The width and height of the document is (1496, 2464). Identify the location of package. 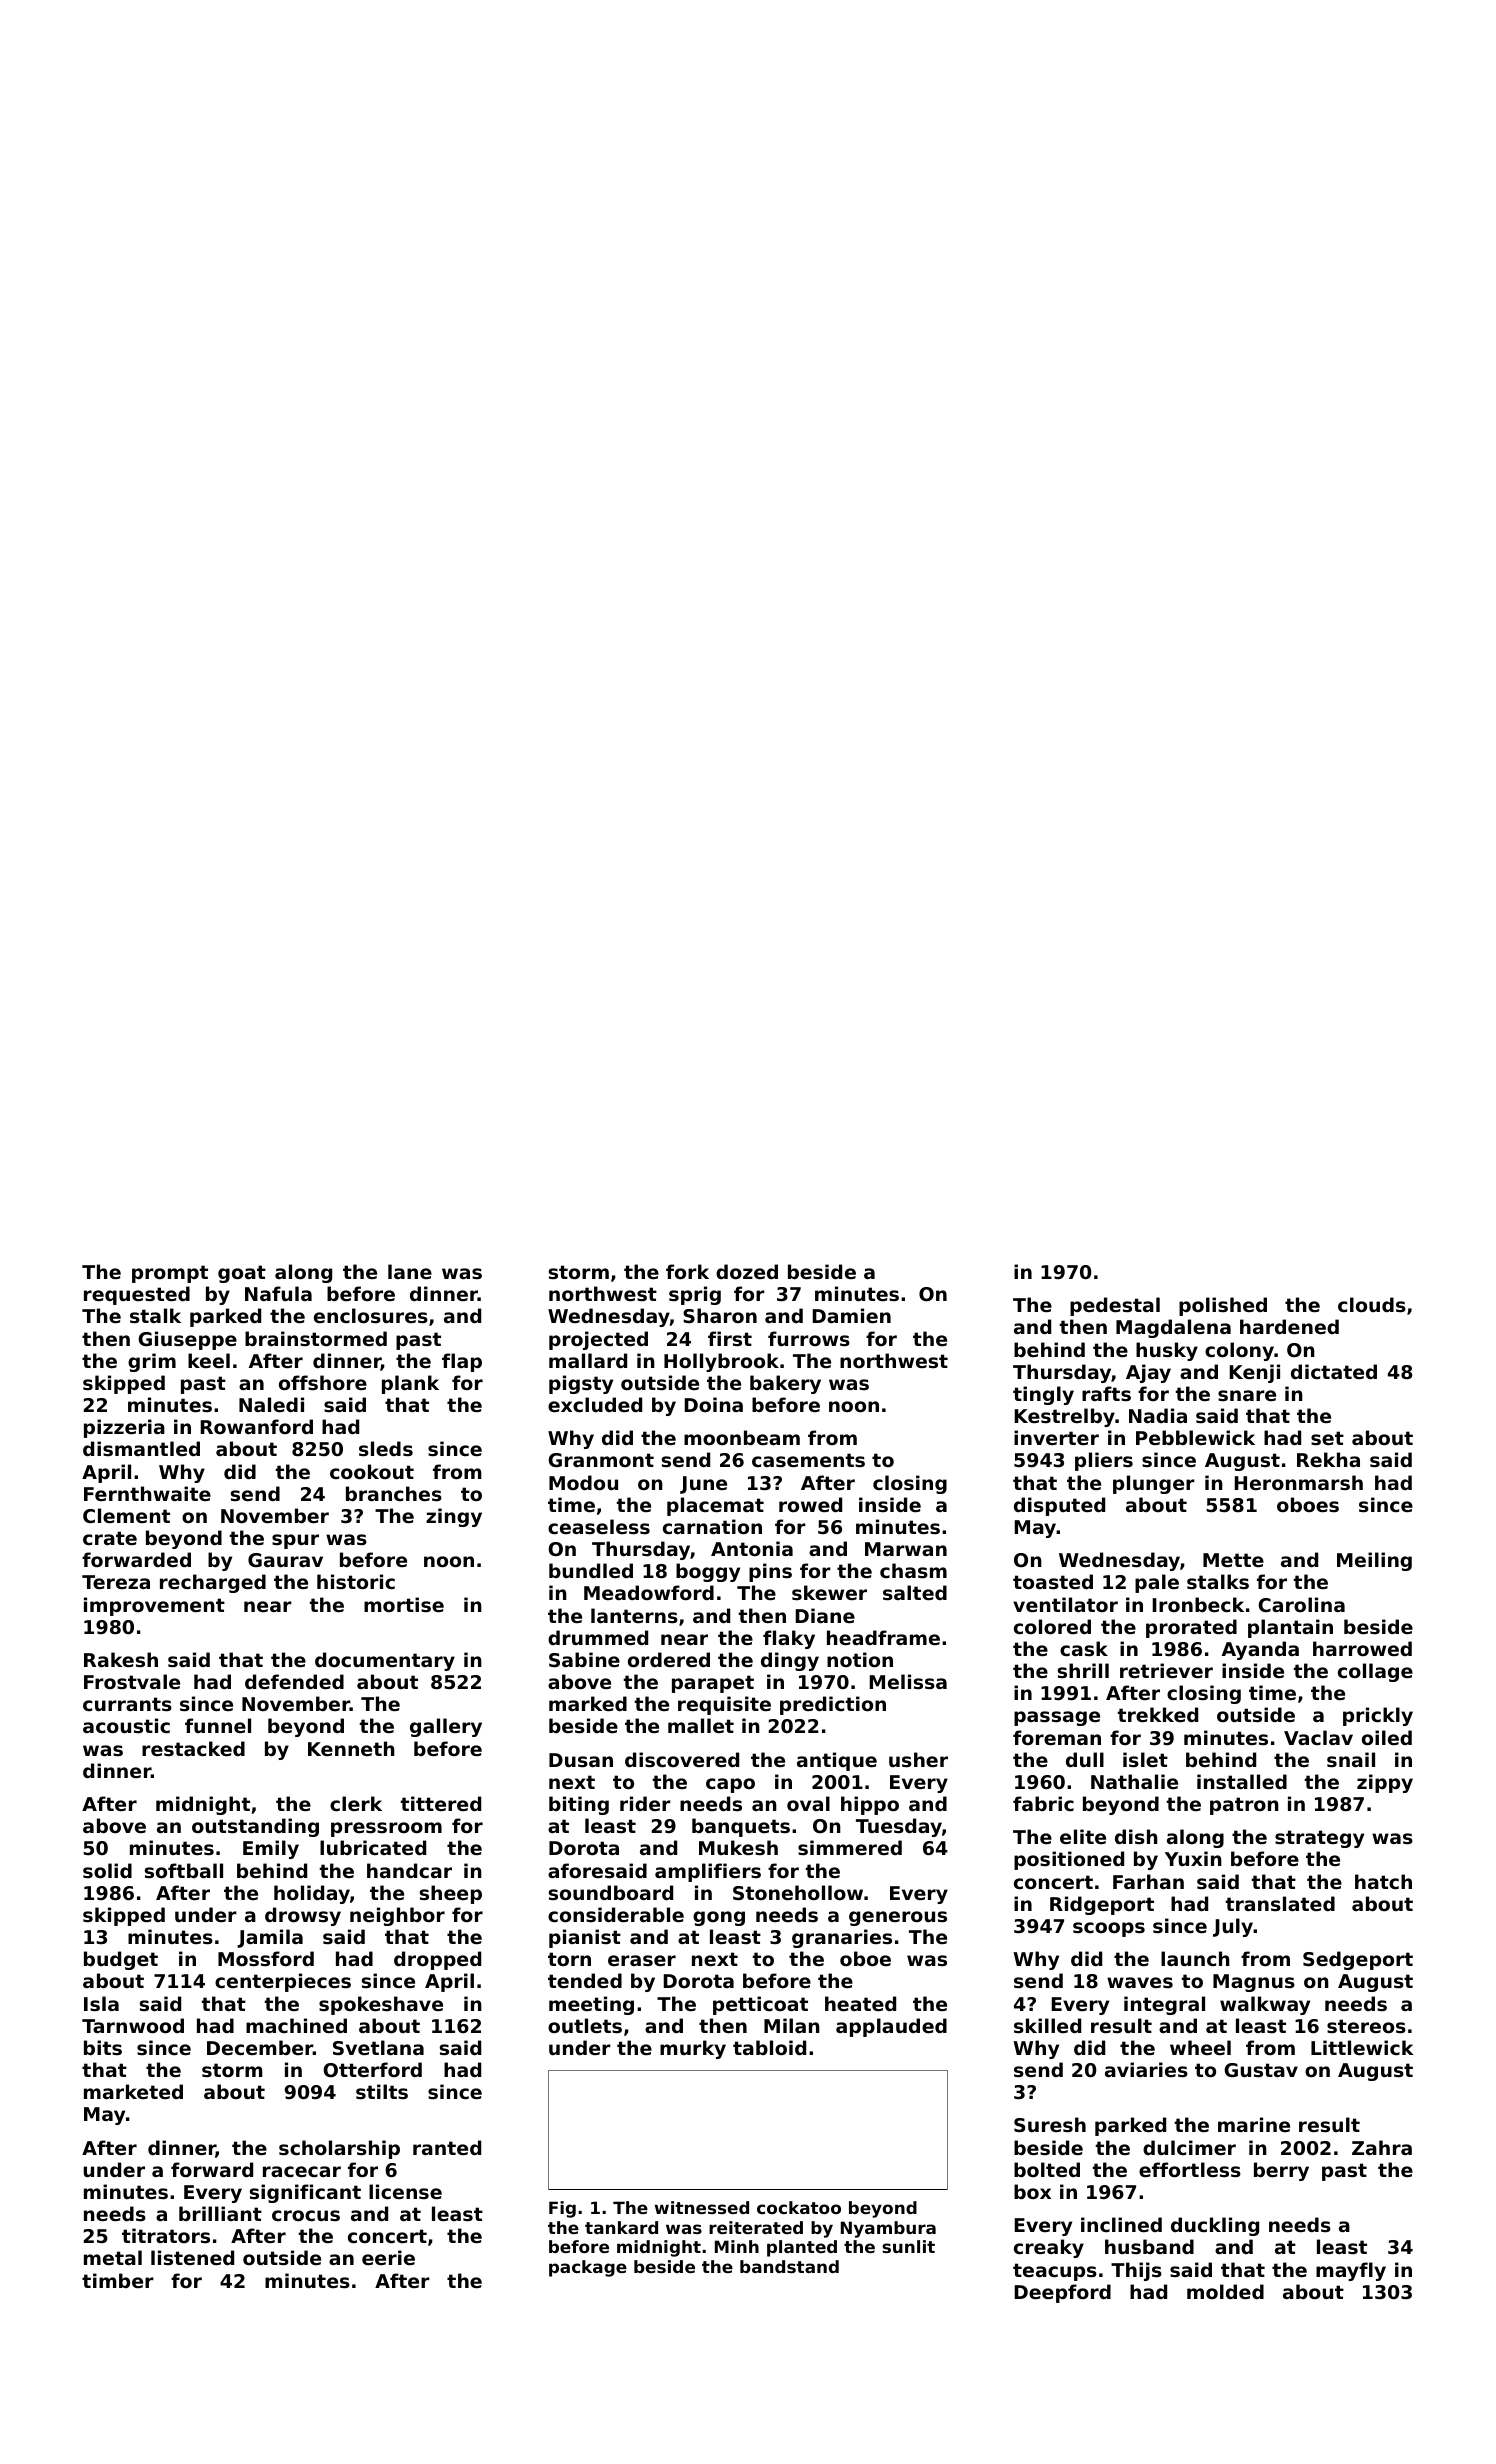
(588, 2268).
